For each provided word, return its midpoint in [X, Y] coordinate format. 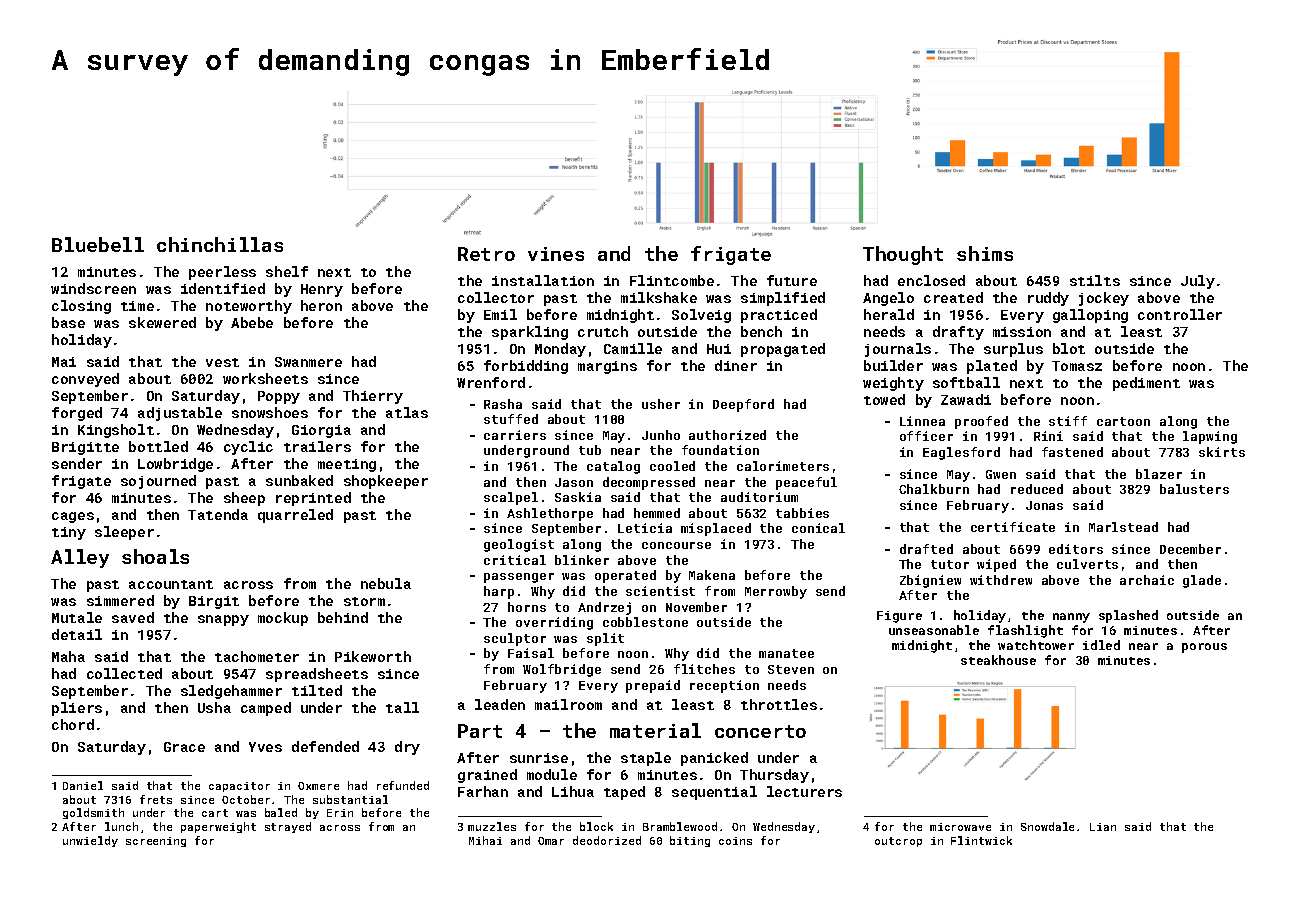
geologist [519, 545]
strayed [288, 827]
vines [556, 254]
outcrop [898, 842]
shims [985, 253]
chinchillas [220, 244]
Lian [1103, 827]
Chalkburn [934, 489]
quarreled [295, 516]
